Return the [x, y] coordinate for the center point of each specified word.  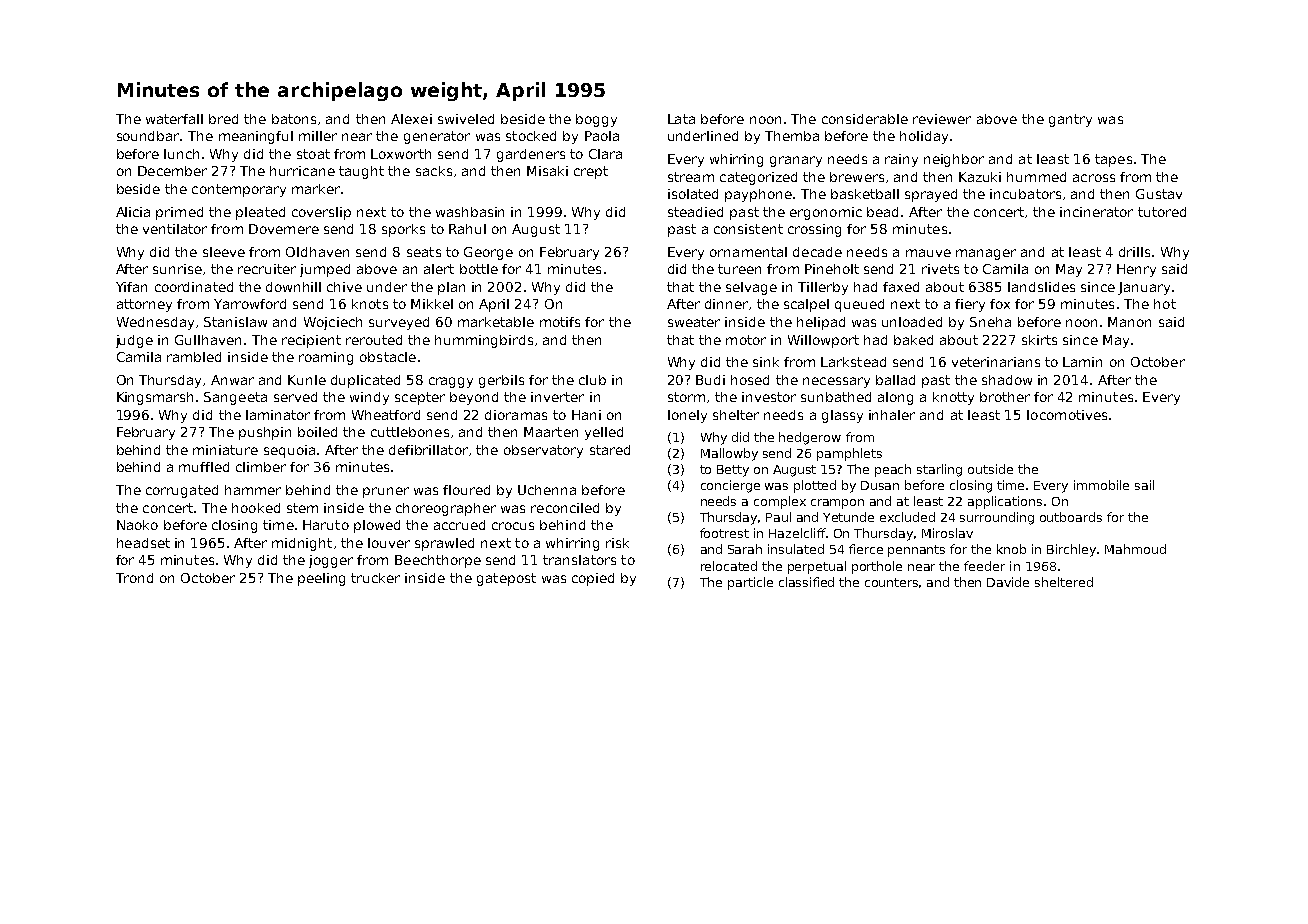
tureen [739, 269]
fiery [970, 305]
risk [617, 543]
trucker [375, 578]
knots [370, 304]
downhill [293, 287]
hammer [253, 490]
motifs [560, 322]
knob [1011, 549]
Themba [792, 136]
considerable [865, 119]
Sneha [990, 322]
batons [294, 119]
